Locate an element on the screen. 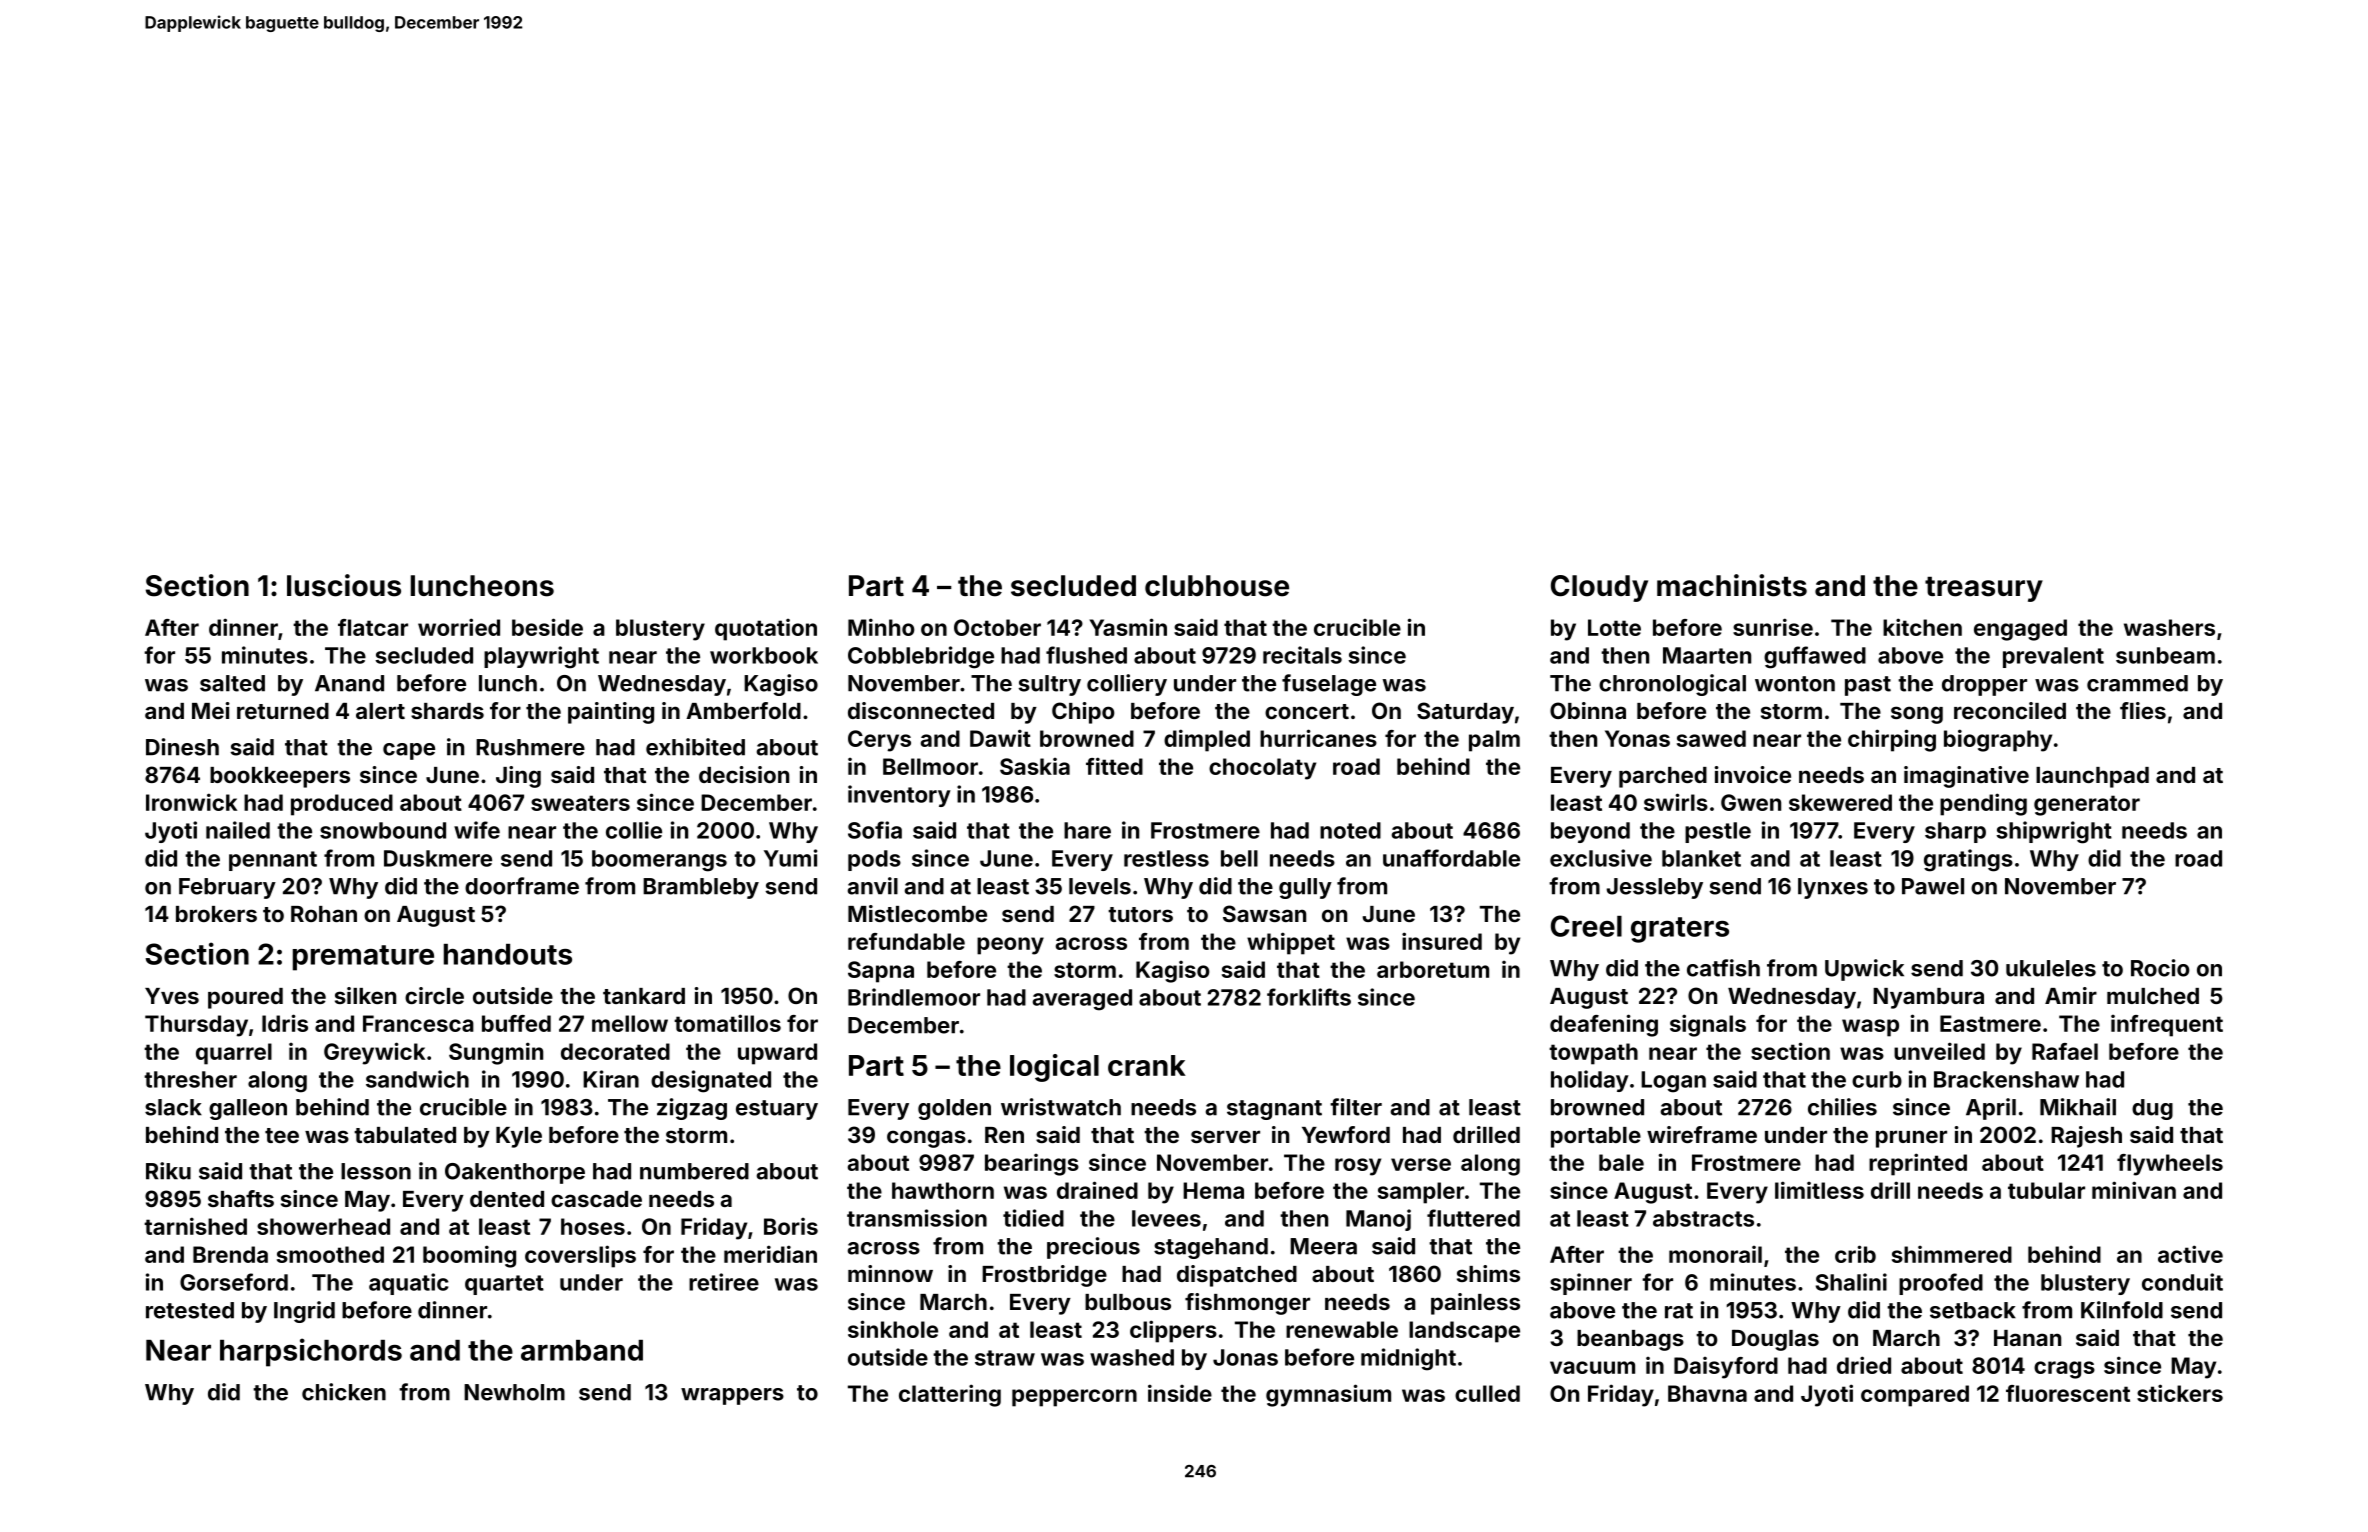 Image resolution: width=2368 pixels, height=1532 pixels. hawthorn is located at coordinates (943, 1190).
